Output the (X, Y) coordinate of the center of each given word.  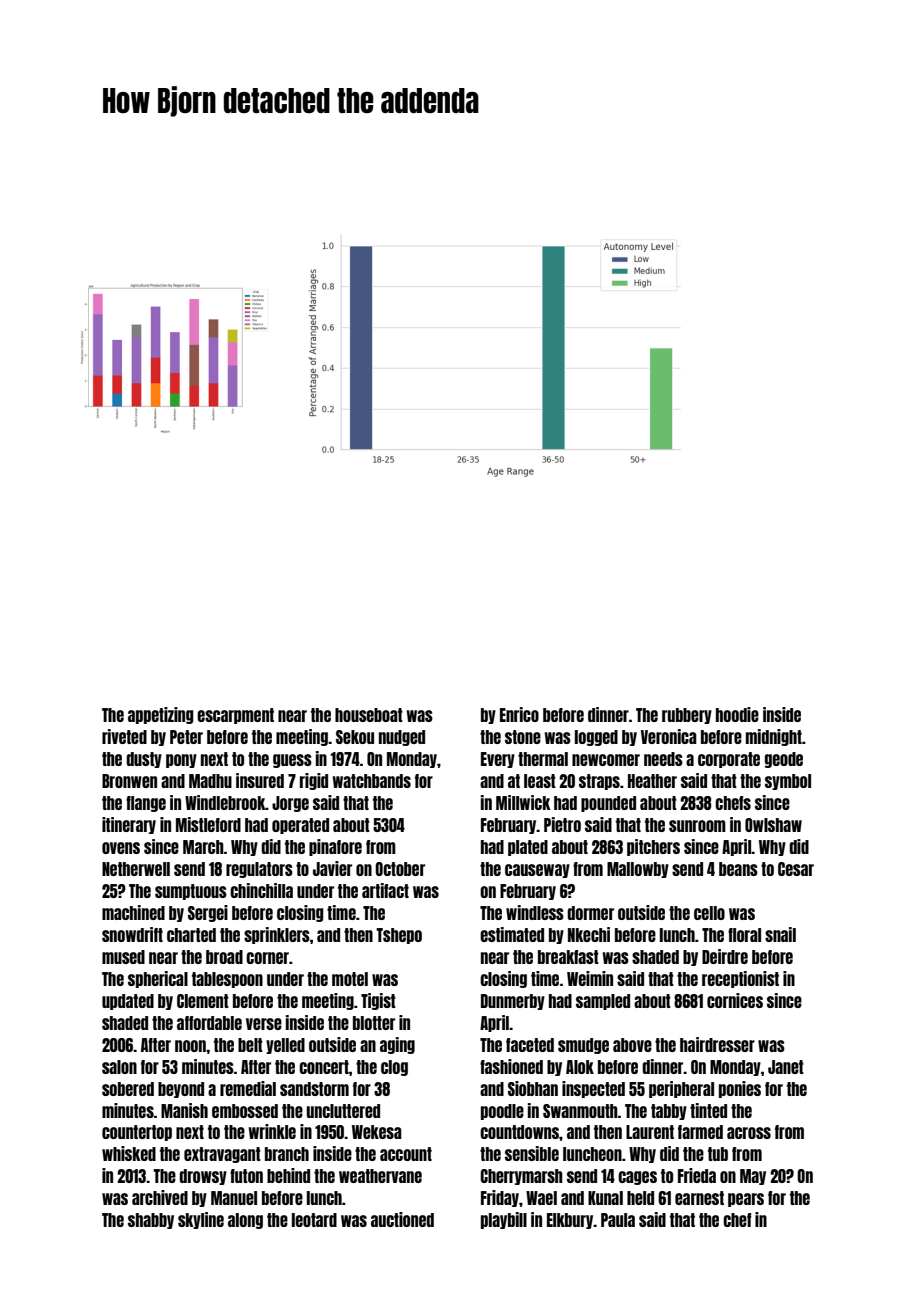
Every (498, 760)
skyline (201, 1220)
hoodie (737, 714)
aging (397, 1045)
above (632, 1045)
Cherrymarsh (521, 1177)
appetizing (161, 715)
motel (350, 979)
